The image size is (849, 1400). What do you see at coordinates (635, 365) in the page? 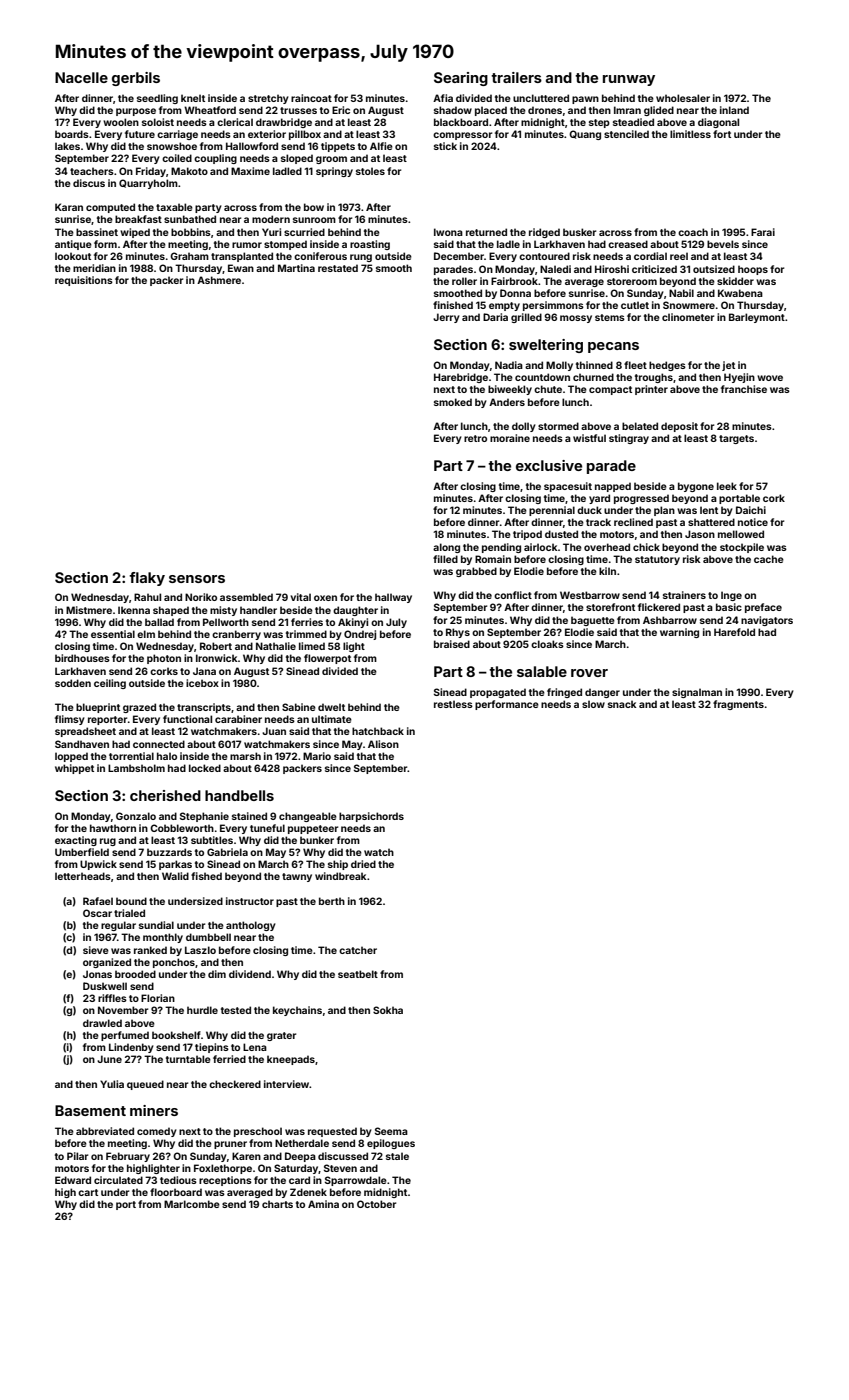
I see `fleet` at bounding box center [635, 365].
